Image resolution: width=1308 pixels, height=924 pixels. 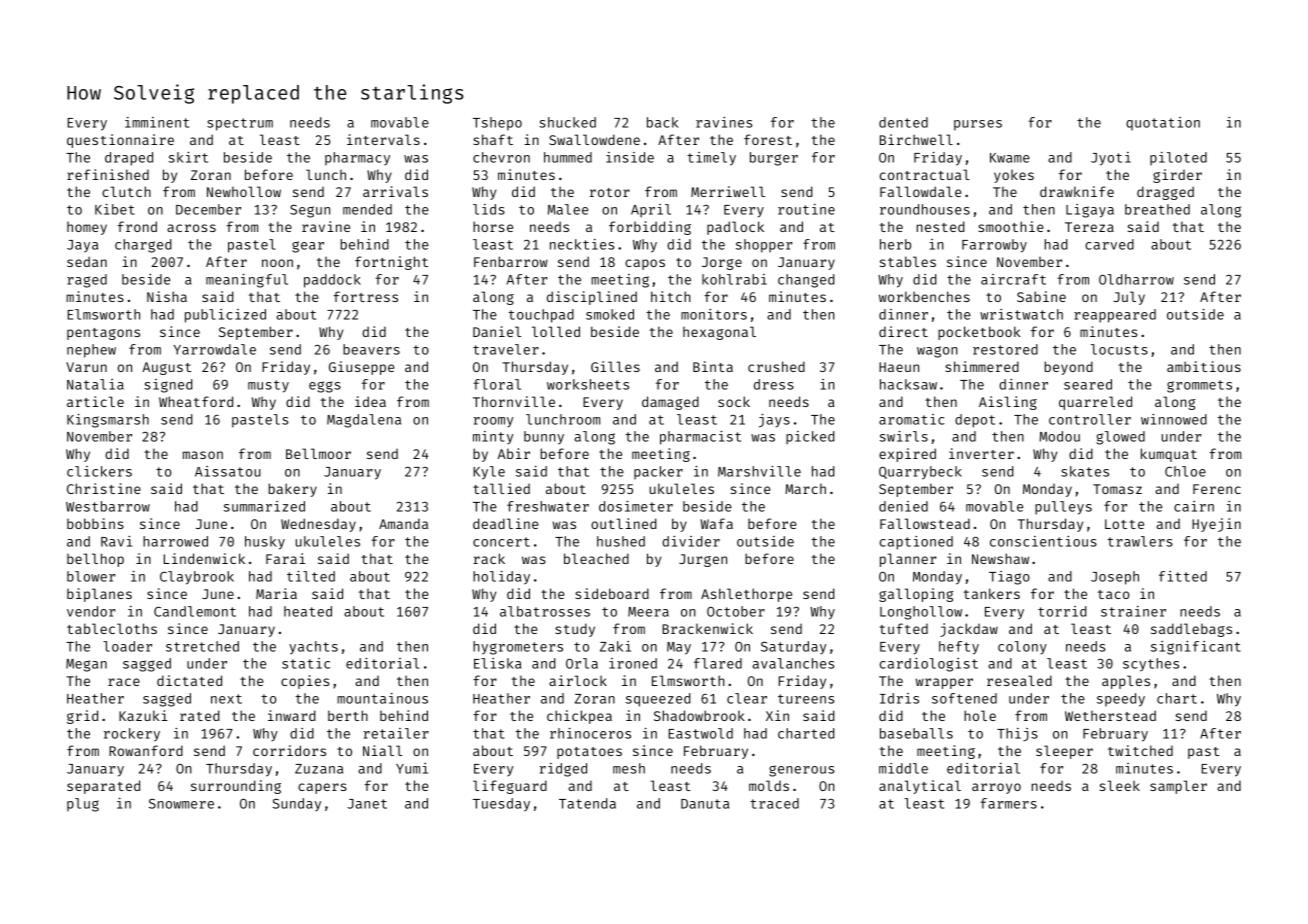 What do you see at coordinates (367, 804) in the screenshot?
I see `Janet` at bounding box center [367, 804].
